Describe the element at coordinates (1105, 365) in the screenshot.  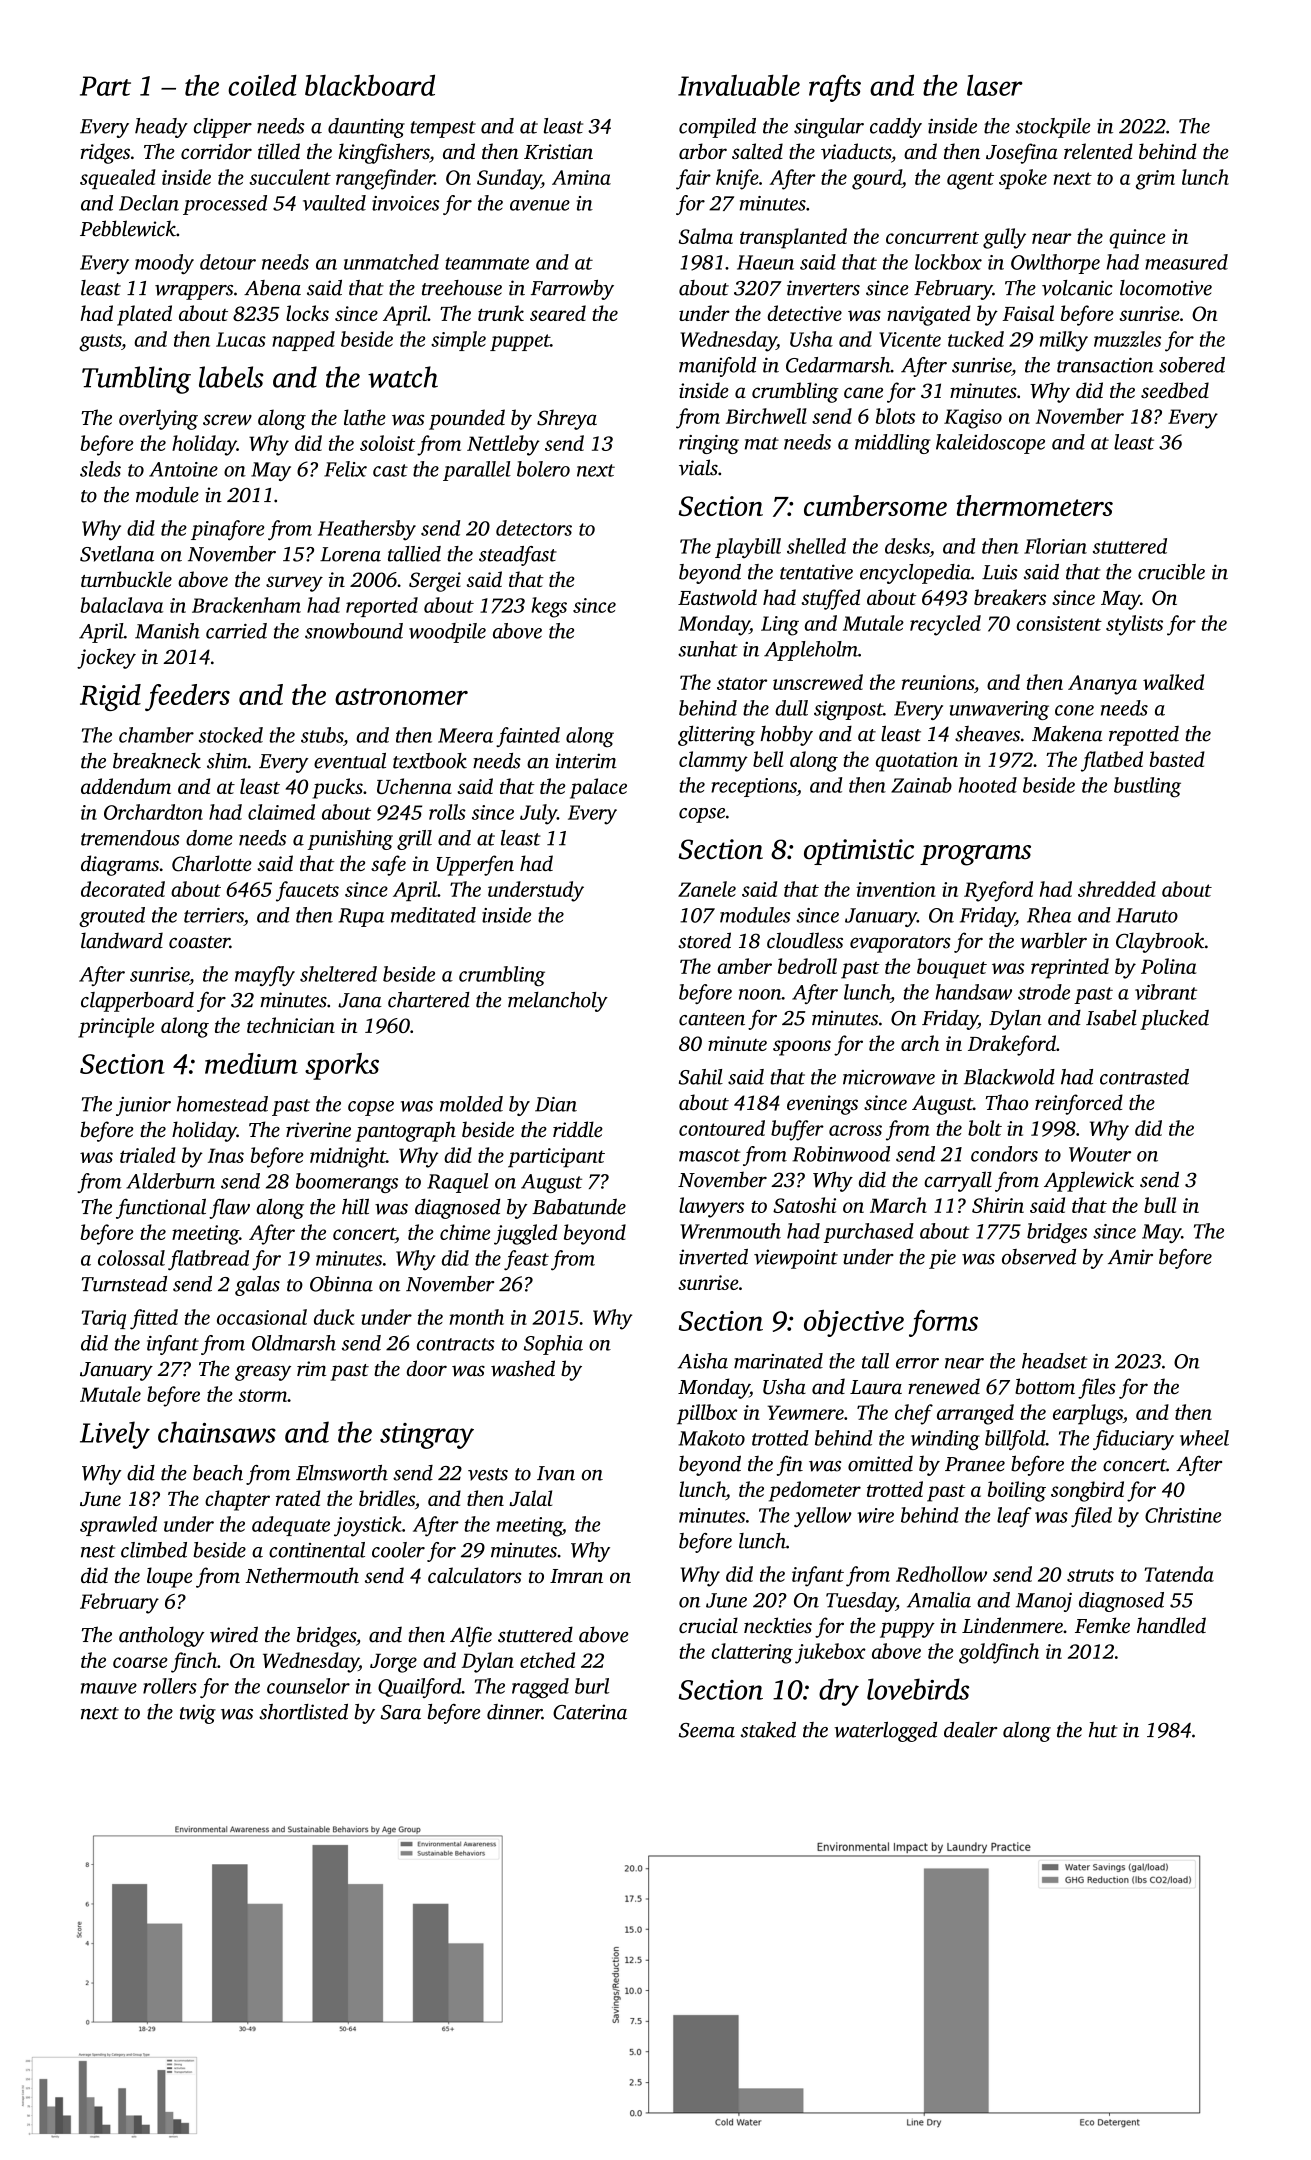
I see `transaction` at that location.
